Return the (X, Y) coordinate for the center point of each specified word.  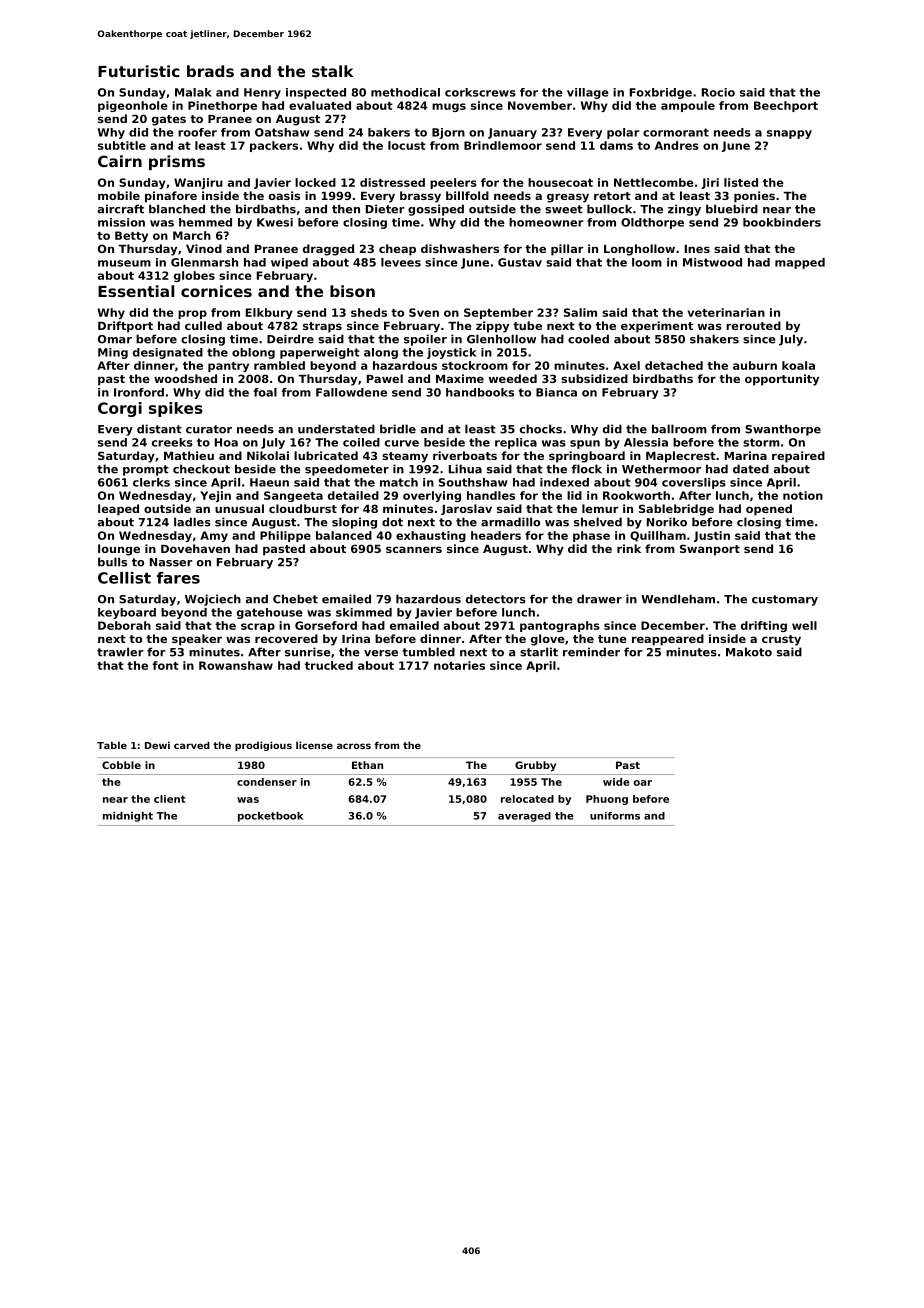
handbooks (480, 392)
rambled (279, 365)
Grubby (535, 766)
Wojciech (213, 600)
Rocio (718, 92)
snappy (789, 134)
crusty (781, 640)
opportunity (782, 380)
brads (210, 71)
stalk (333, 71)
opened (769, 510)
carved (192, 745)
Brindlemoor (503, 145)
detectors (496, 599)
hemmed (205, 222)
